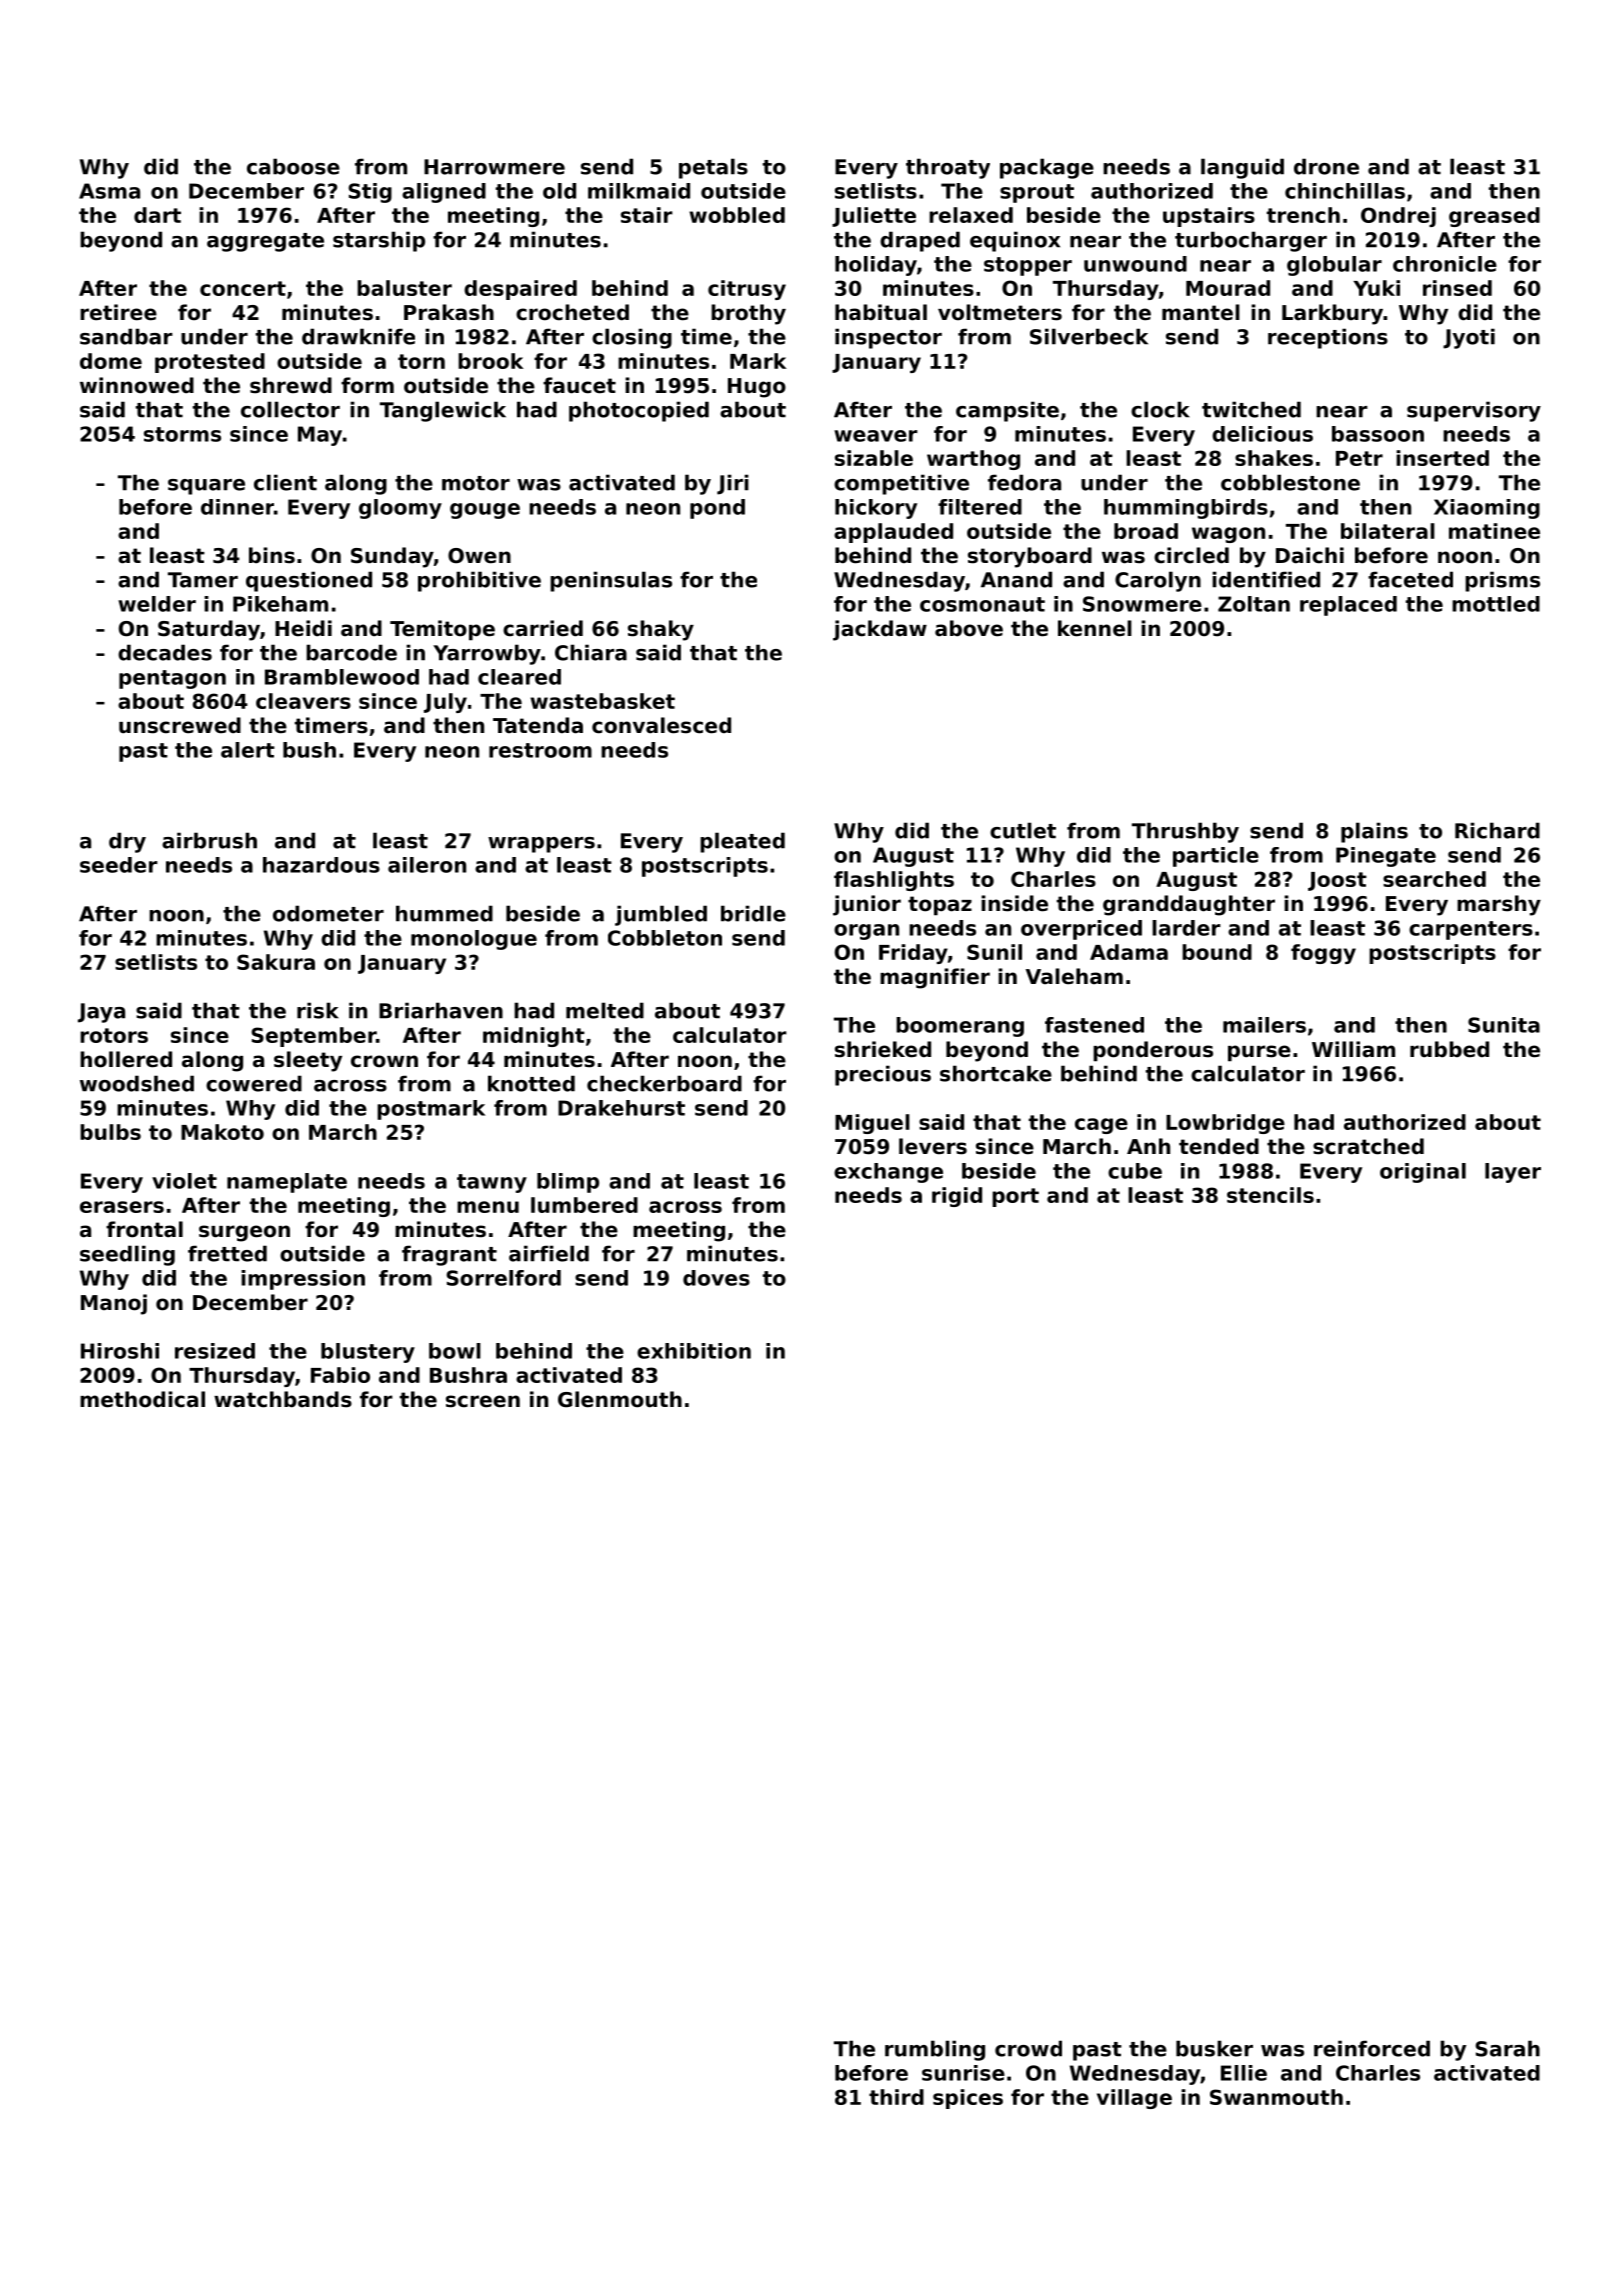 This screenshot has height=2292, width=1620. What do you see at coordinates (494, 167) in the screenshot?
I see `Harrowmere` at bounding box center [494, 167].
